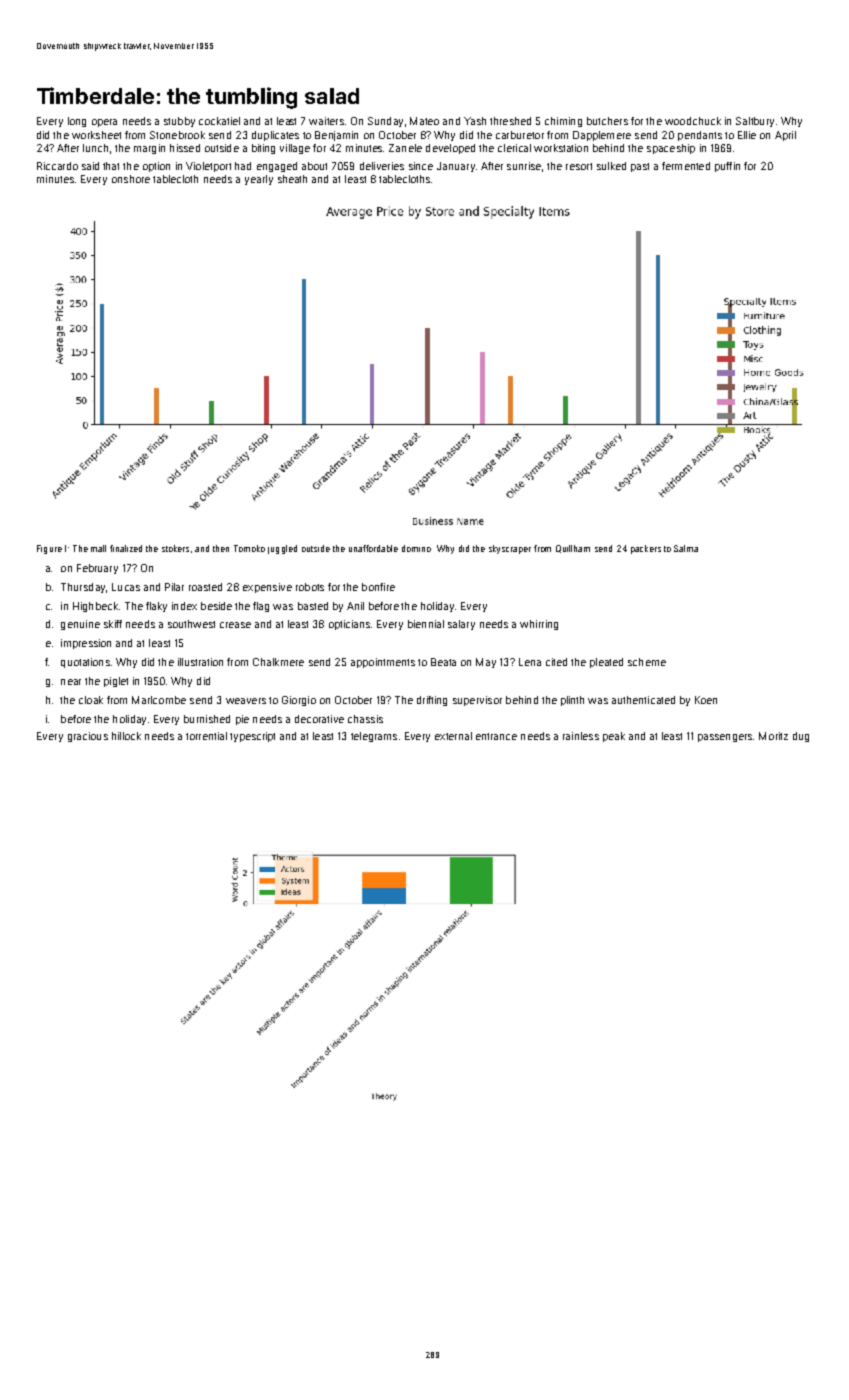  What do you see at coordinates (611, 166) in the page?
I see `sulked` at bounding box center [611, 166].
